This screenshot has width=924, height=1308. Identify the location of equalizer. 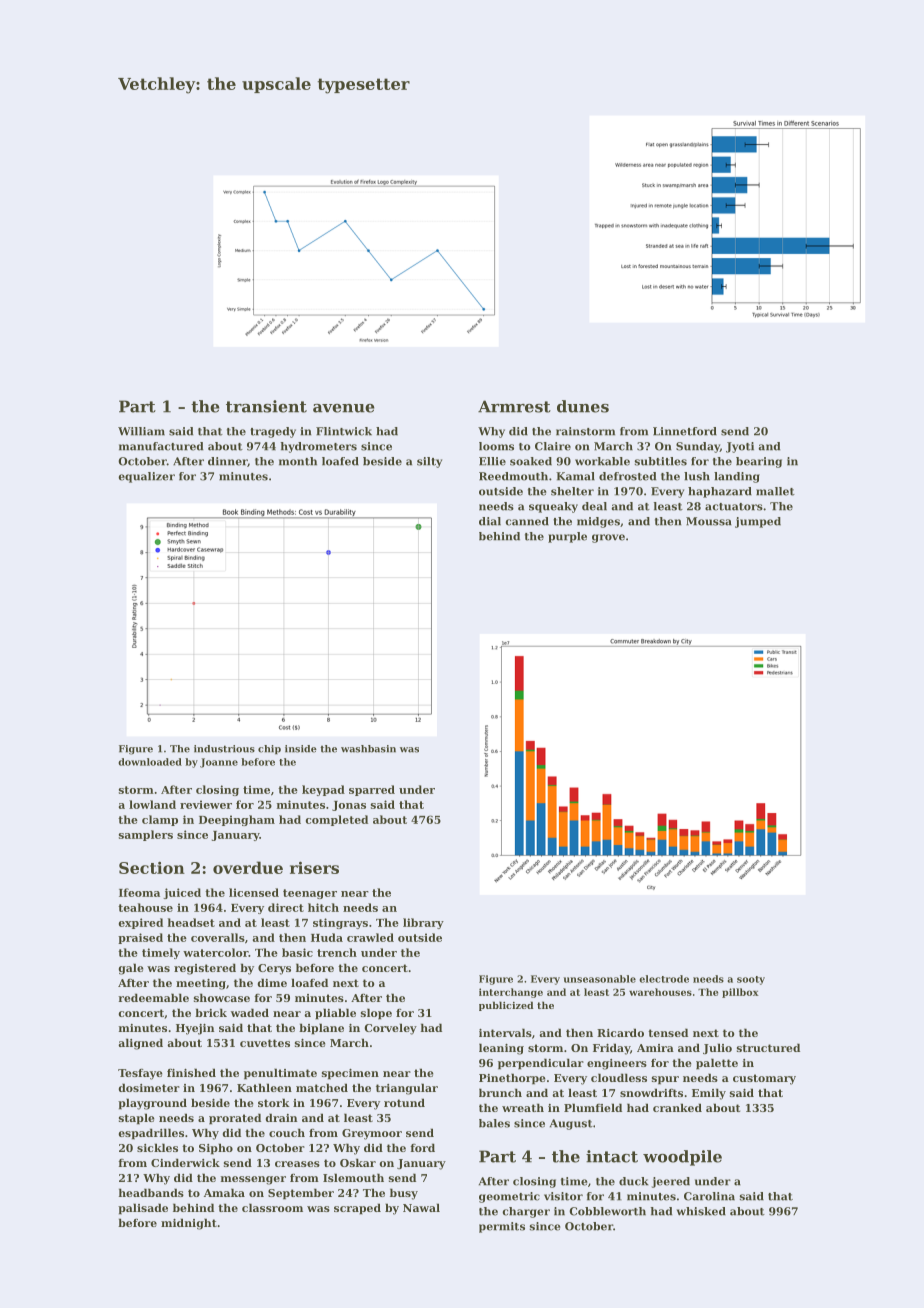
(146, 477).
